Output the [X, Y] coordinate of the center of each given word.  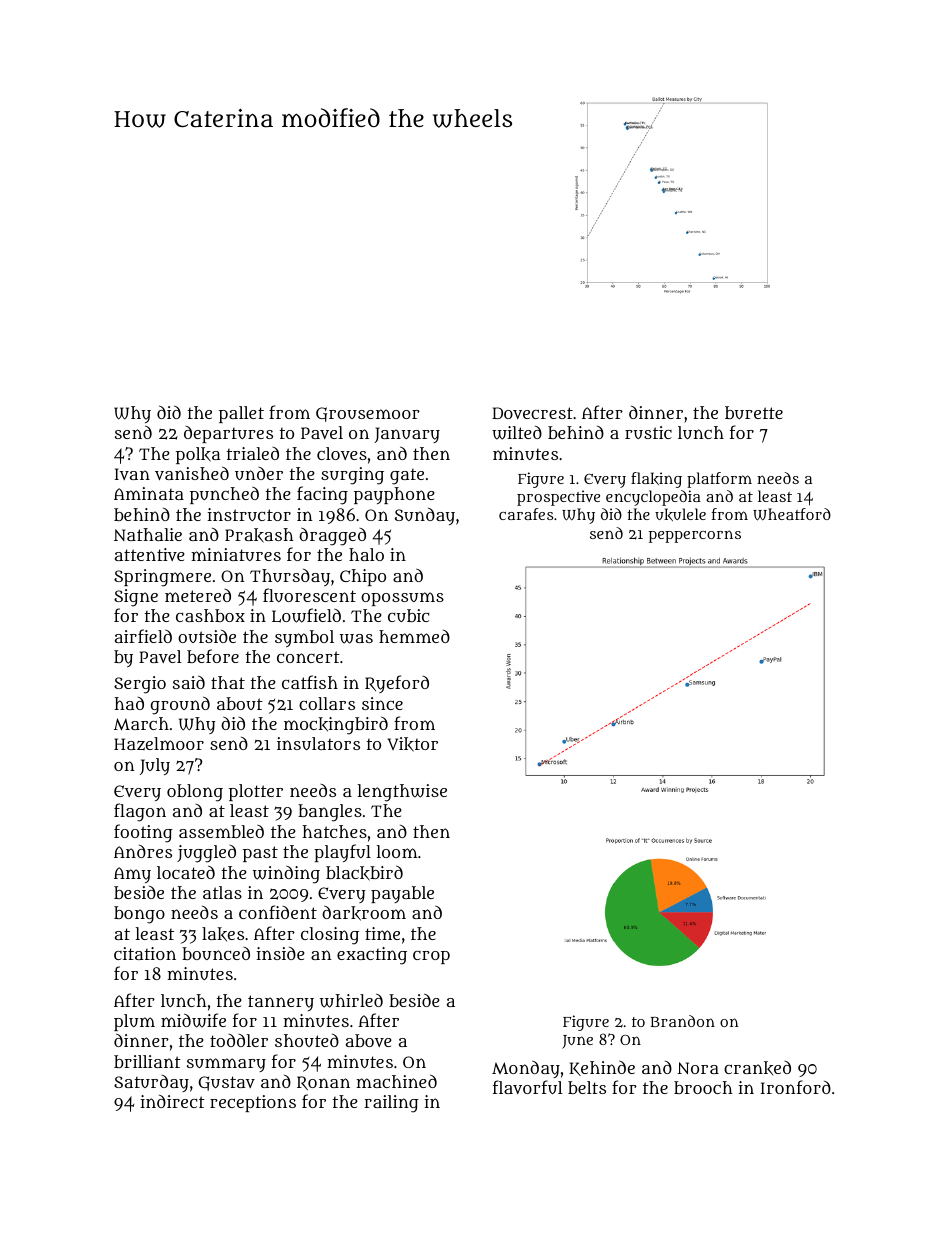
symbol [304, 638]
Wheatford [792, 514]
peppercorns [695, 536]
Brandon [683, 1021]
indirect [173, 1101]
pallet [241, 414]
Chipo [363, 577]
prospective [558, 498]
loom [397, 851]
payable [402, 894]
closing [330, 936]
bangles [330, 813]
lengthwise [402, 793]
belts [587, 1087]
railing [391, 1104]
